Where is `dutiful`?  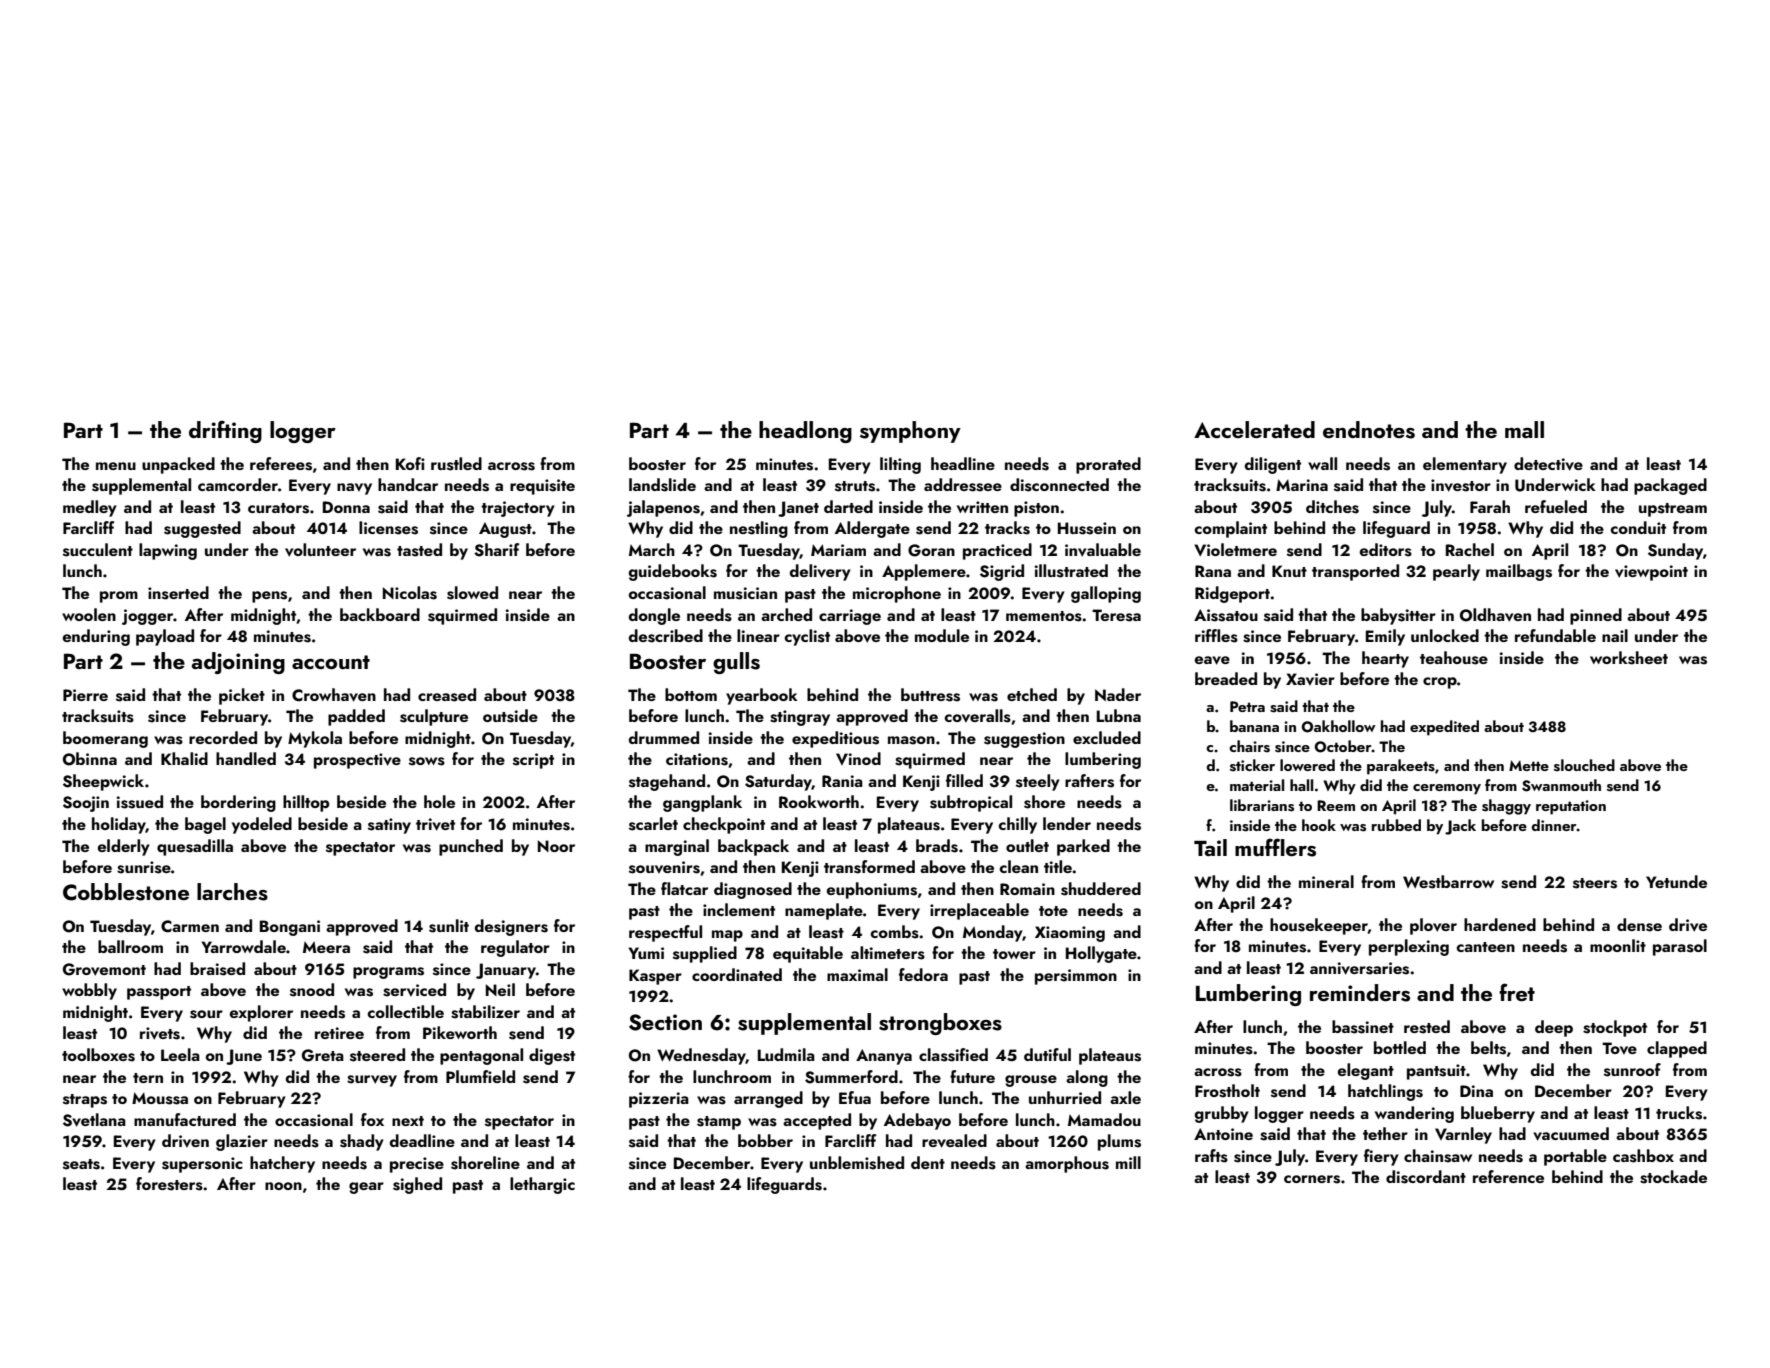 dutiful is located at coordinates (1047, 1054).
